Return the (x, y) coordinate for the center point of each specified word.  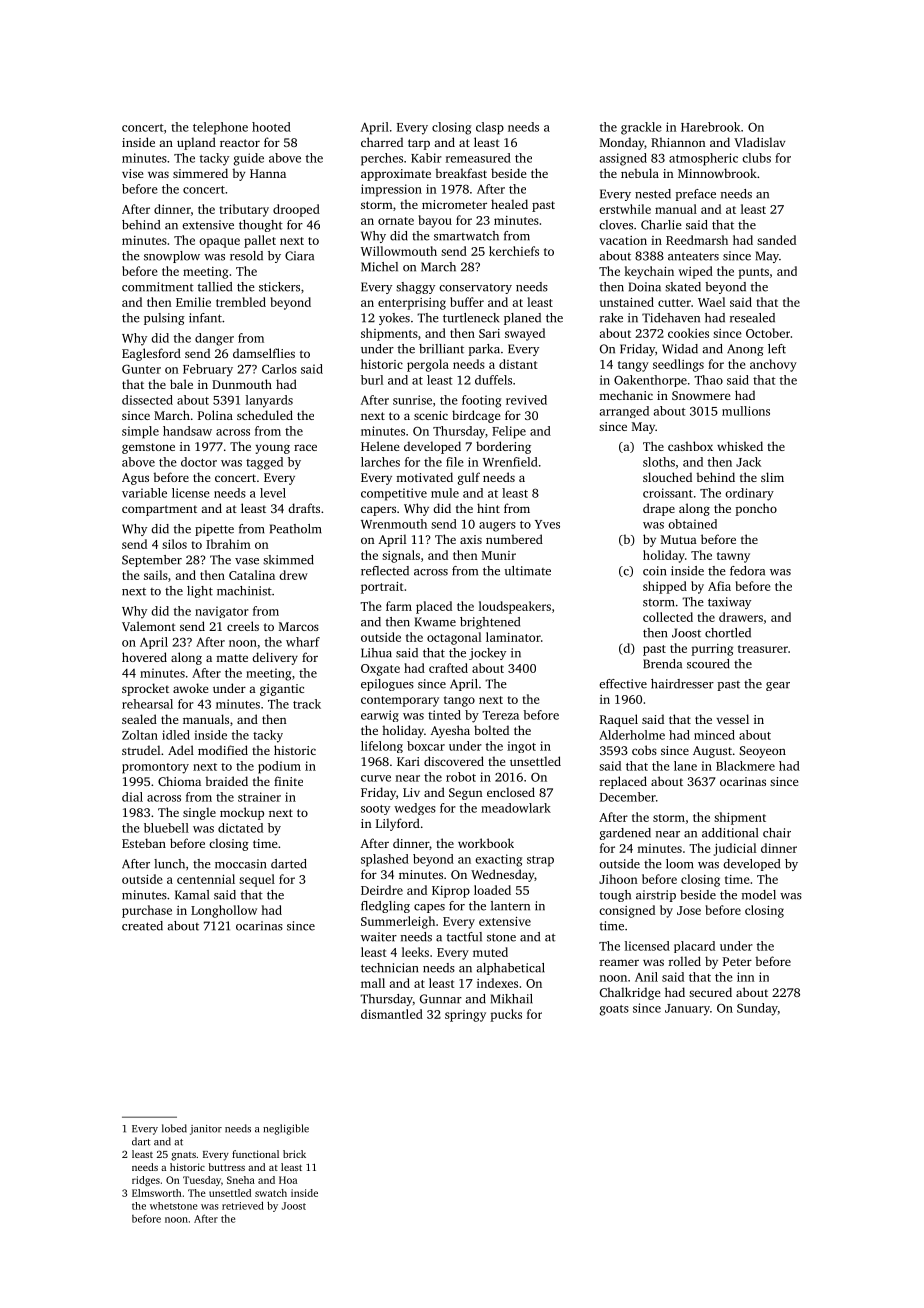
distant (518, 364)
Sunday (757, 1009)
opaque (219, 243)
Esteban (144, 843)
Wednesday (502, 875)
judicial (734, 849)
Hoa (288, 1180)
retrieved (243, 1205)
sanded (776, 240)
